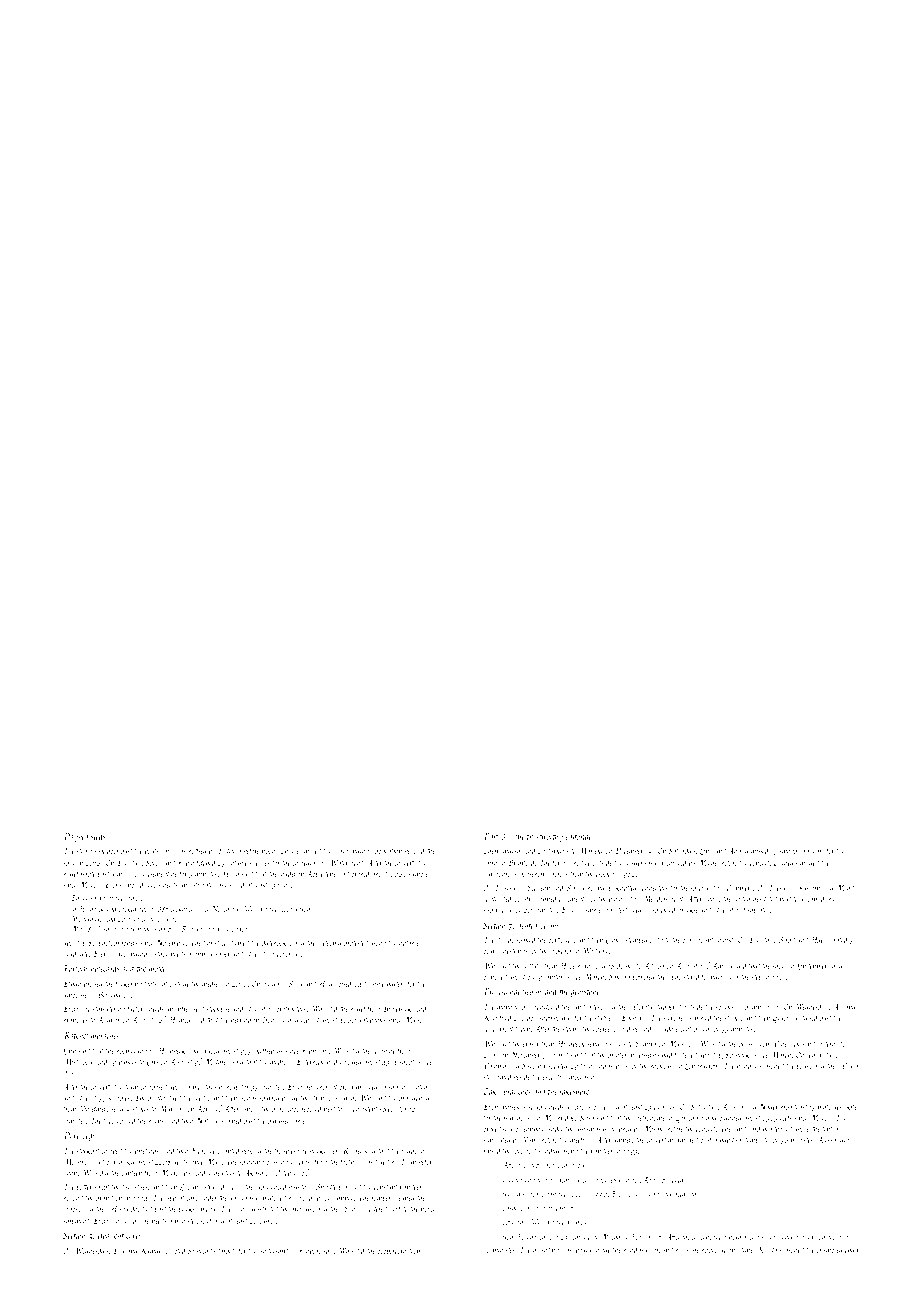  What do you see at coordinates (235, 943) in the page?
I see `confirmed` at bounding box center [235, 943].
